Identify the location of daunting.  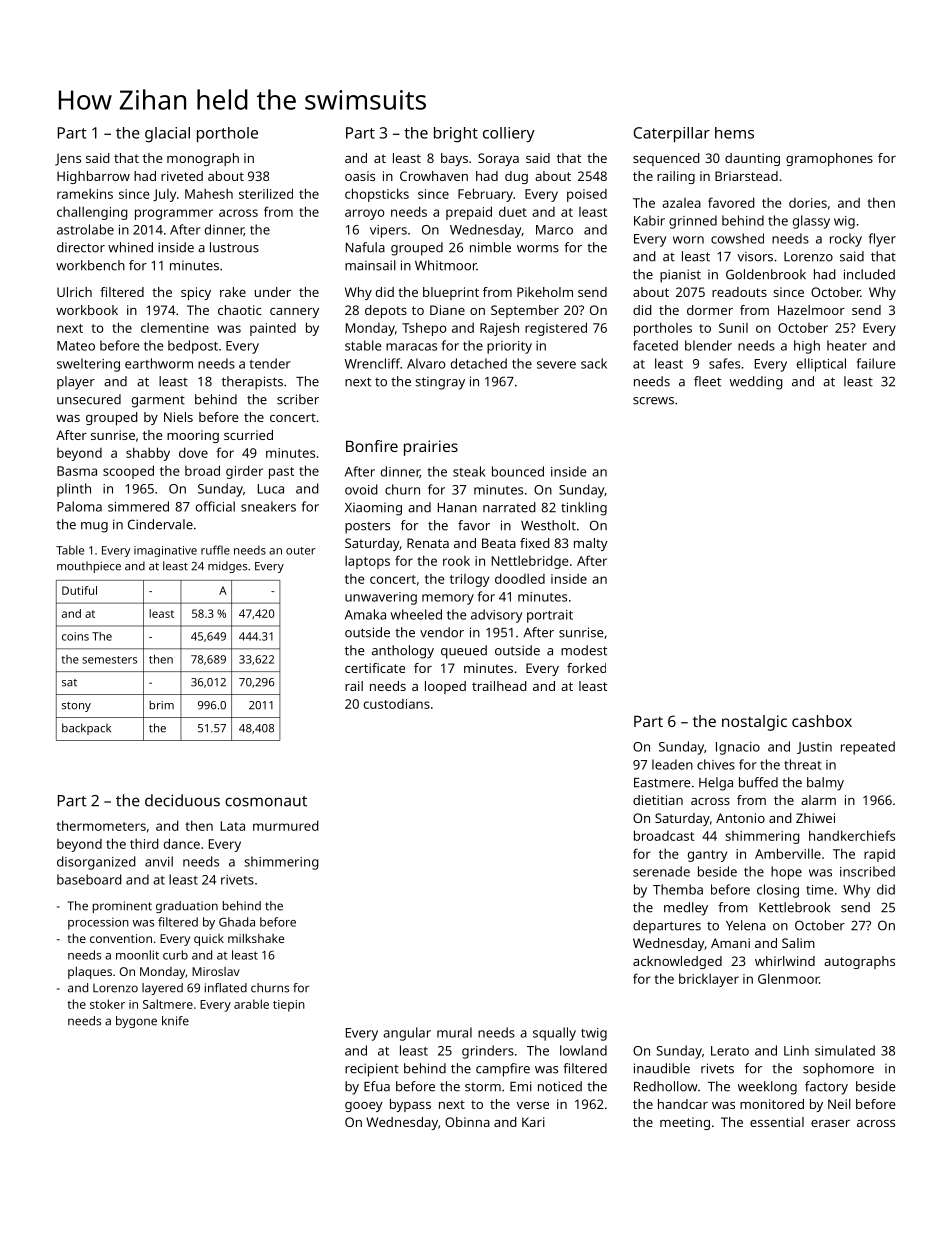
(752, 159).
